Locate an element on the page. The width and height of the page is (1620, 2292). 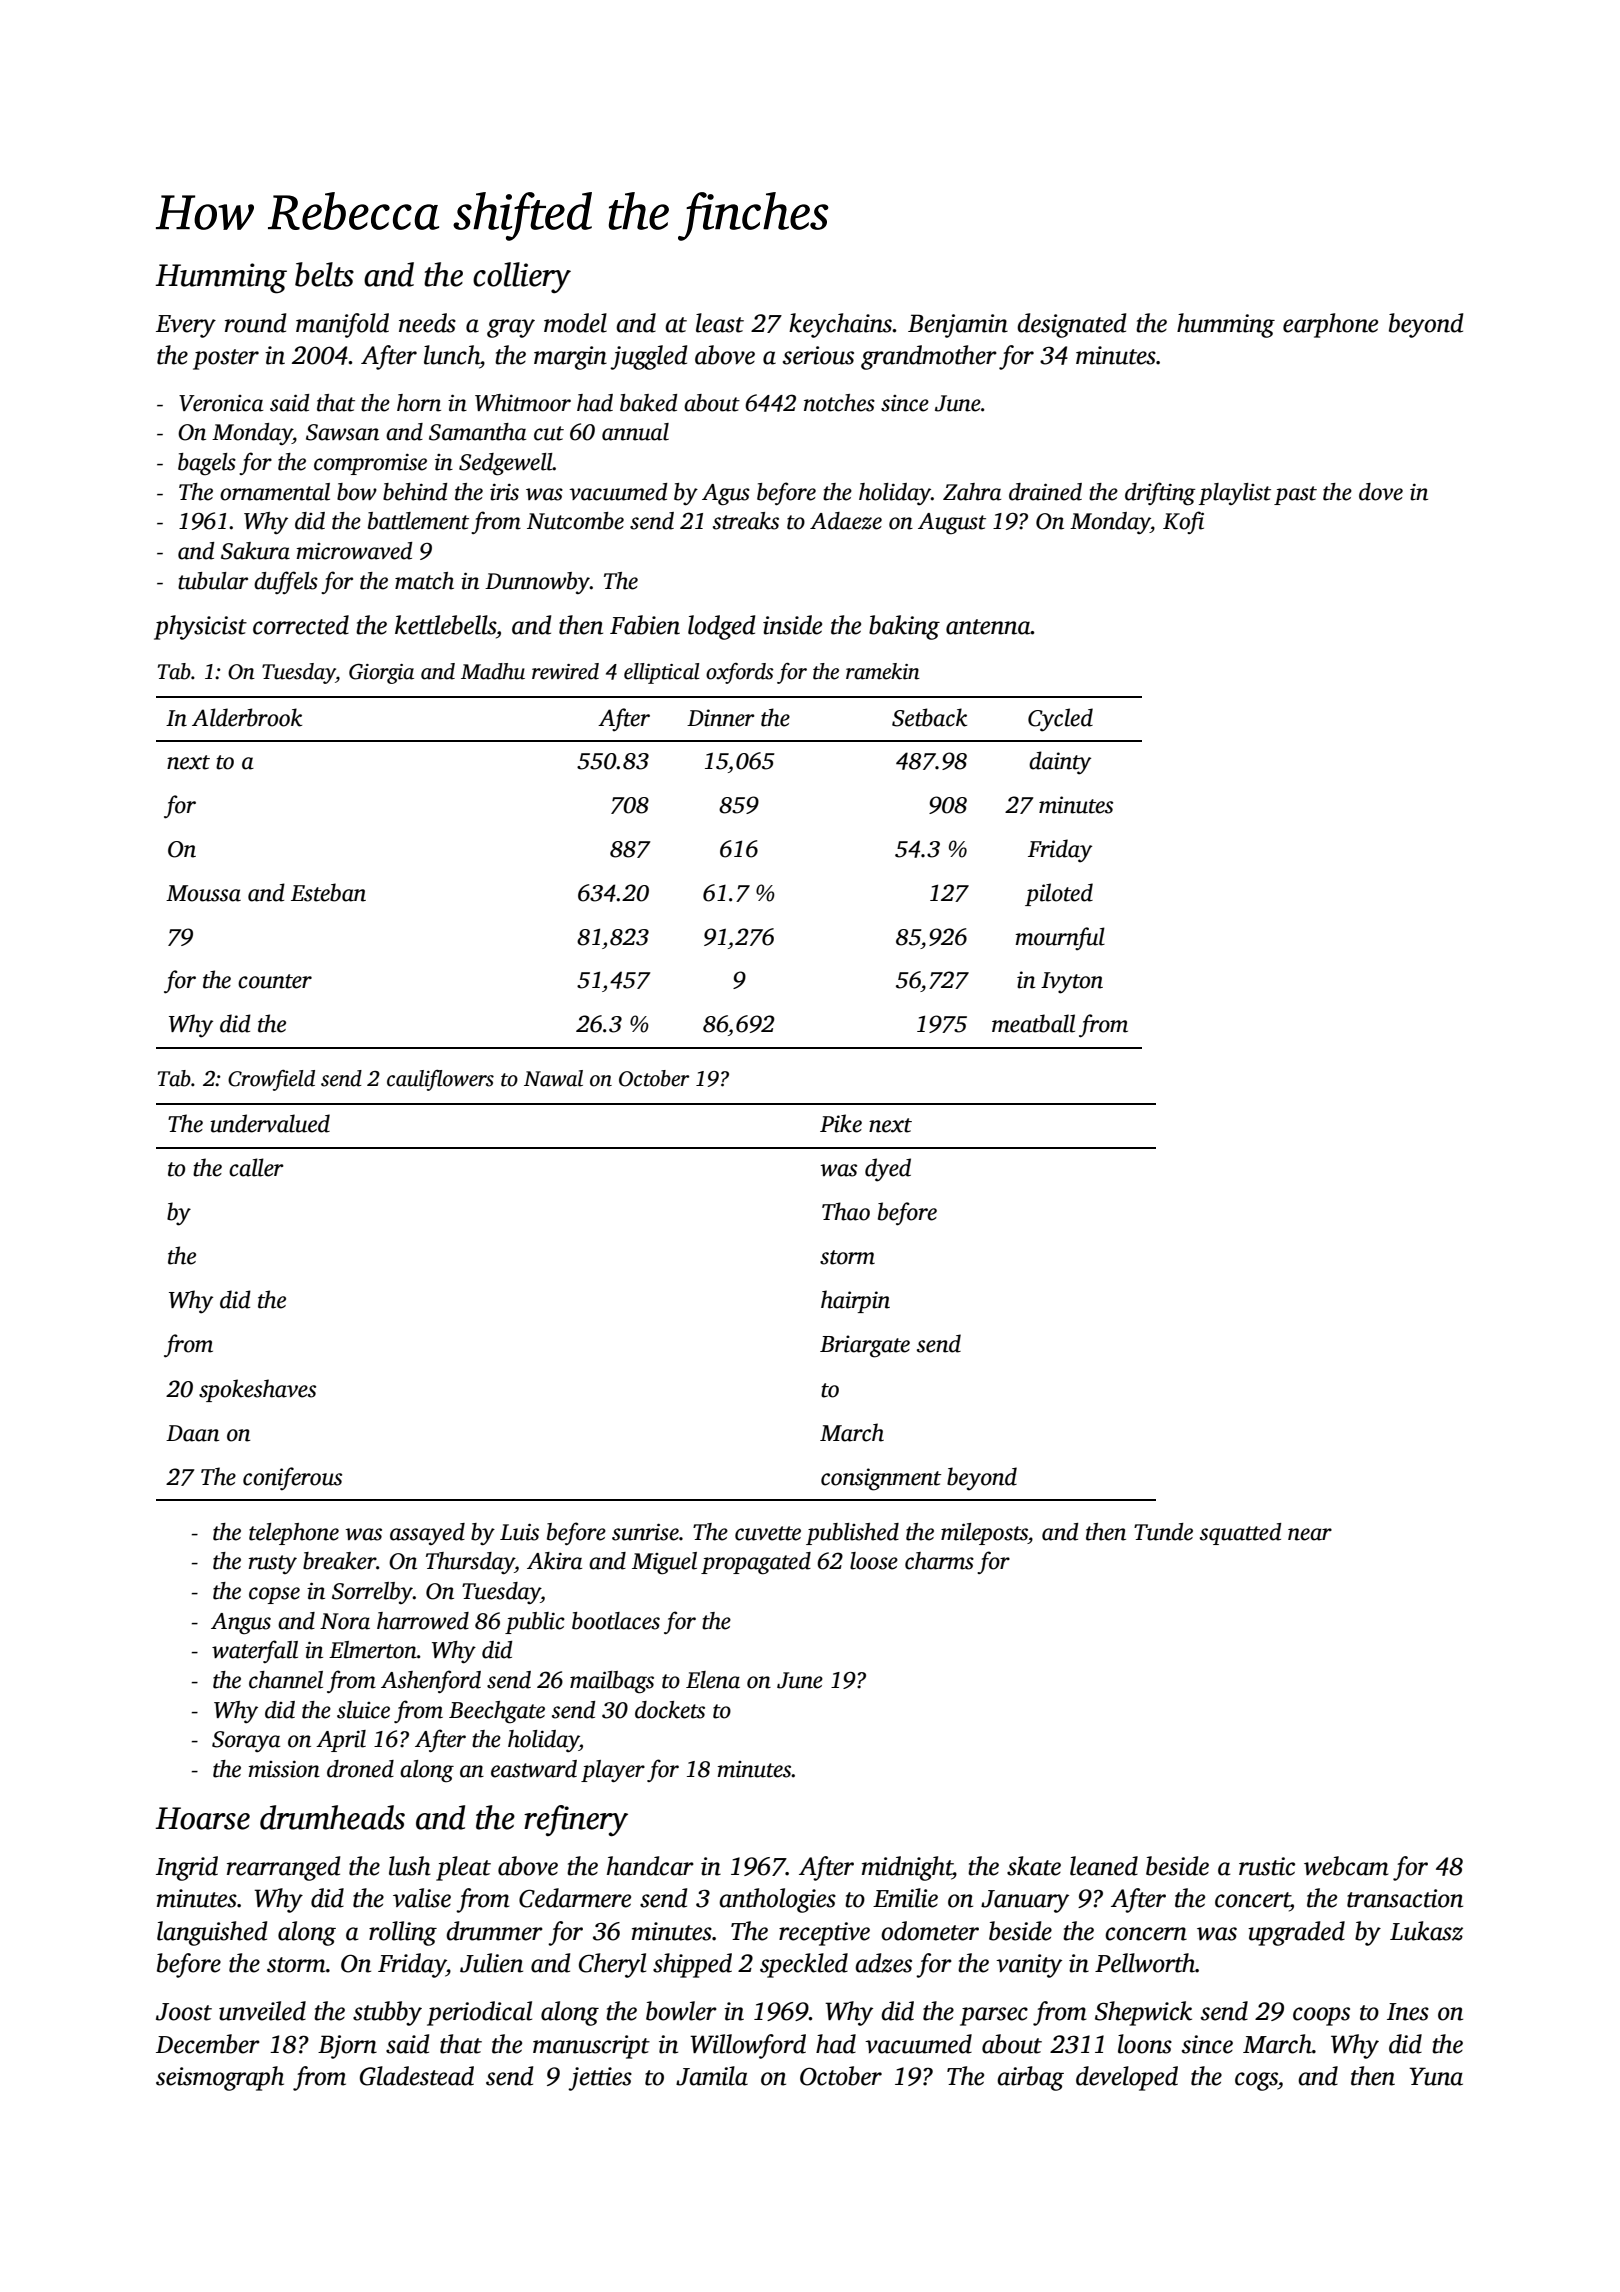
rustic is located at coordinates (1267, 1866).
